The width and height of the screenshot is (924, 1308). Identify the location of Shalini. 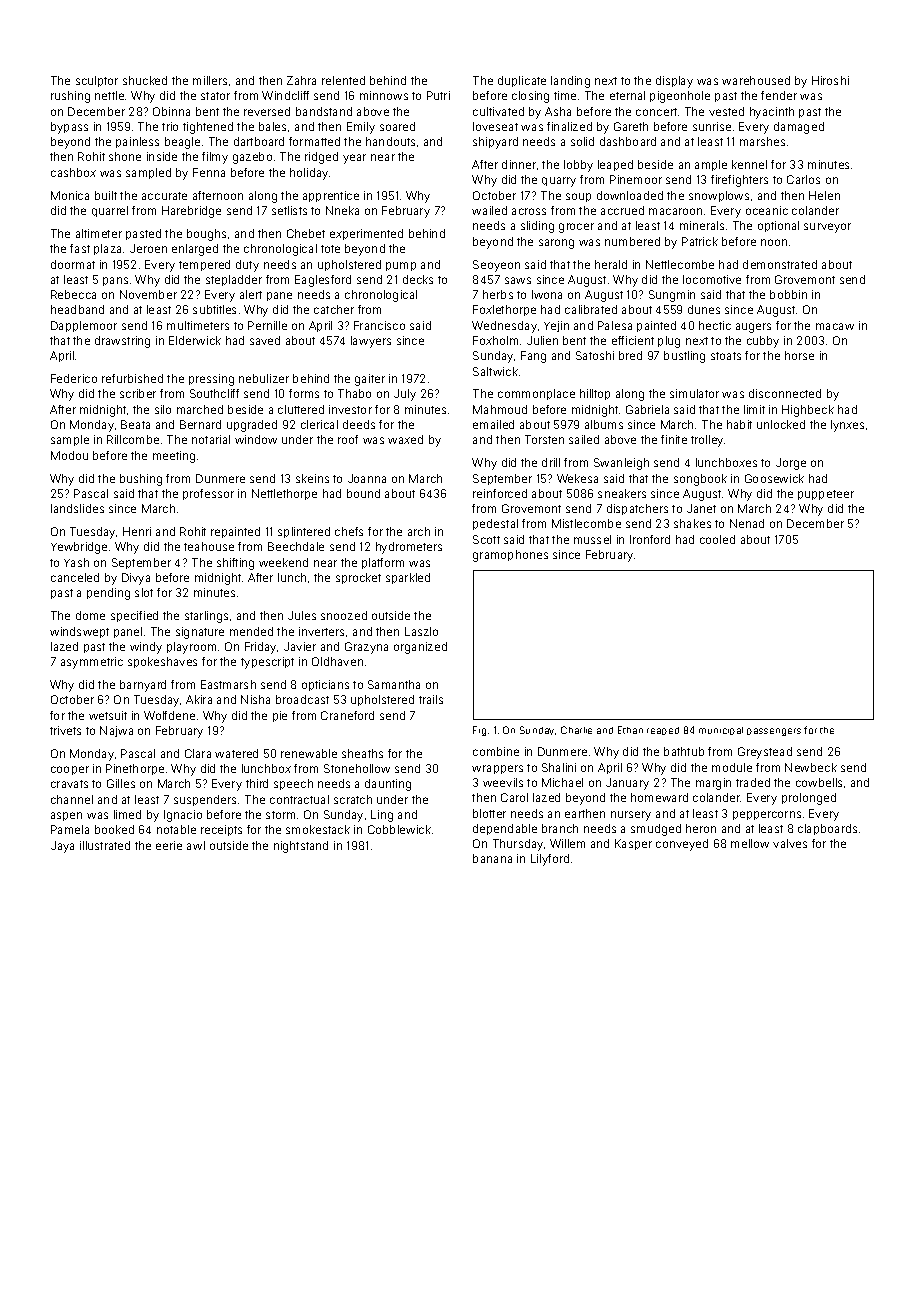
(559, 767).
